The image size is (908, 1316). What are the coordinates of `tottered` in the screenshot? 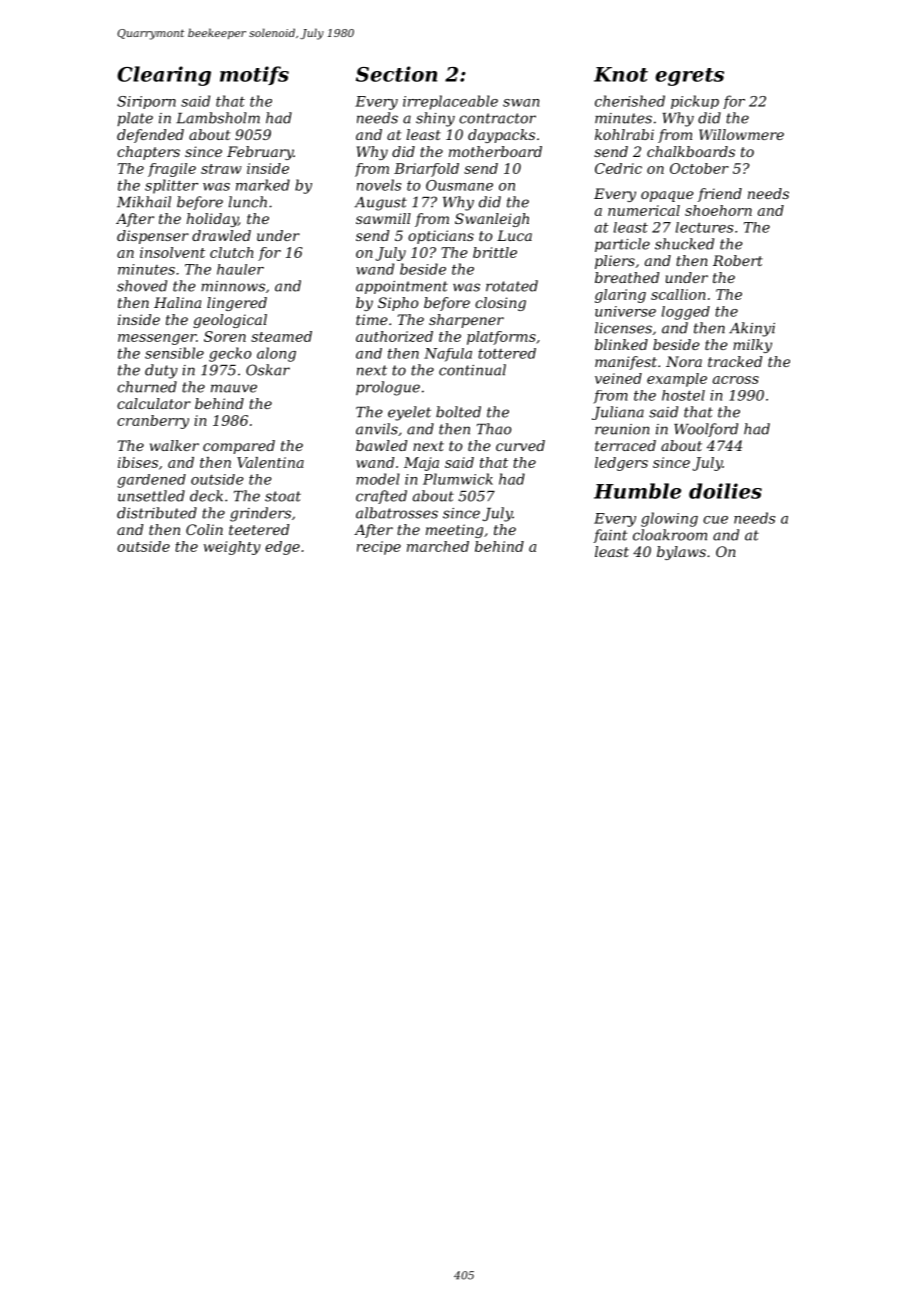 It's located at (507, 353).
